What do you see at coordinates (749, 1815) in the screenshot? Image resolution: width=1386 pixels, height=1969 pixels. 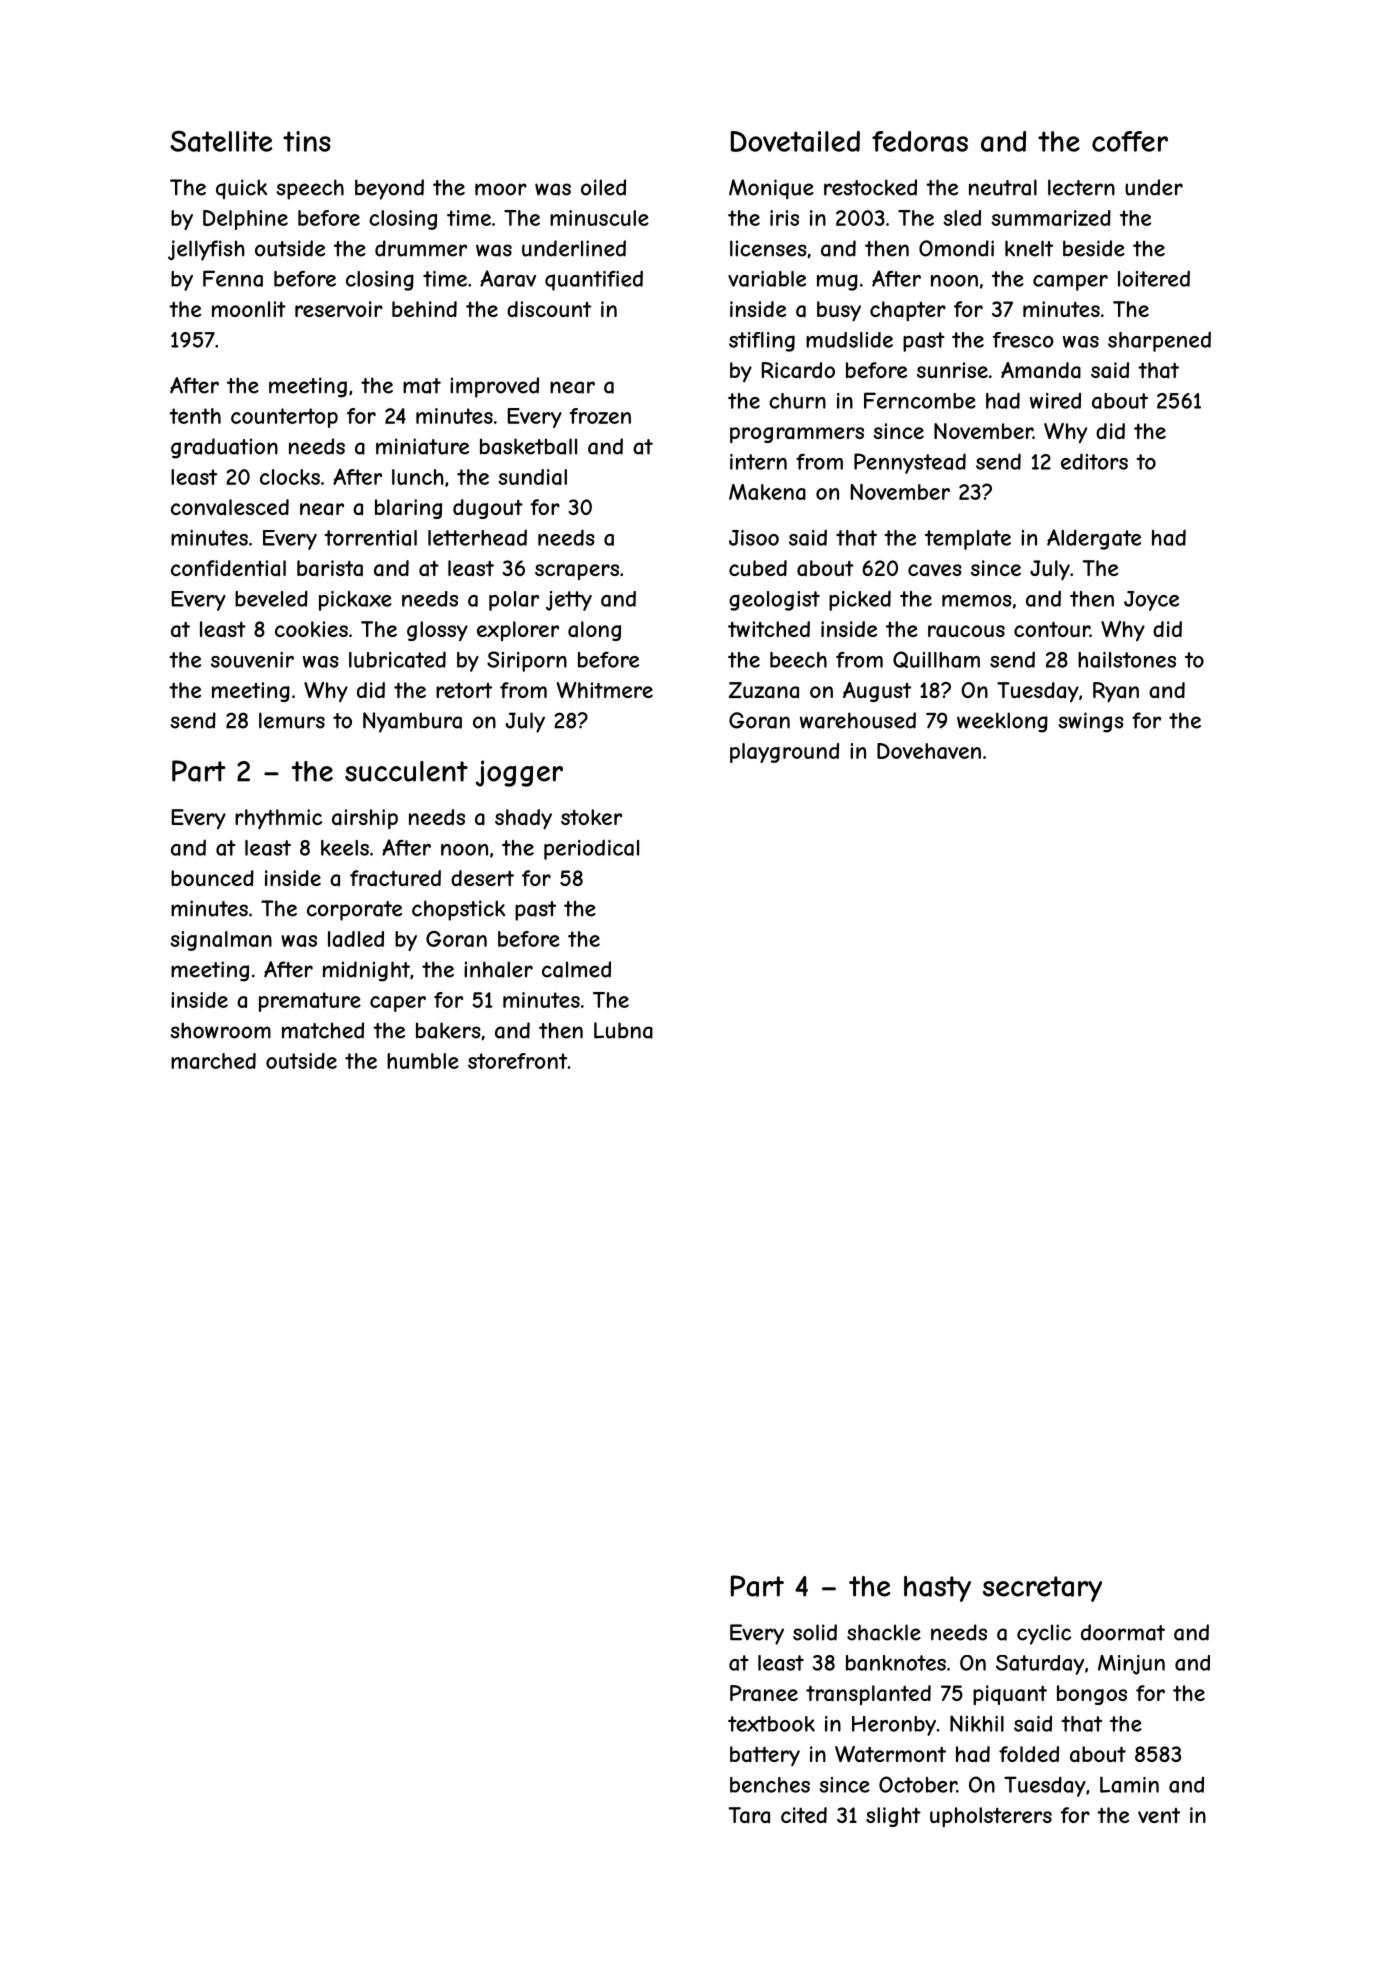 I see `Tara` at bounding box center [749, 1815].
